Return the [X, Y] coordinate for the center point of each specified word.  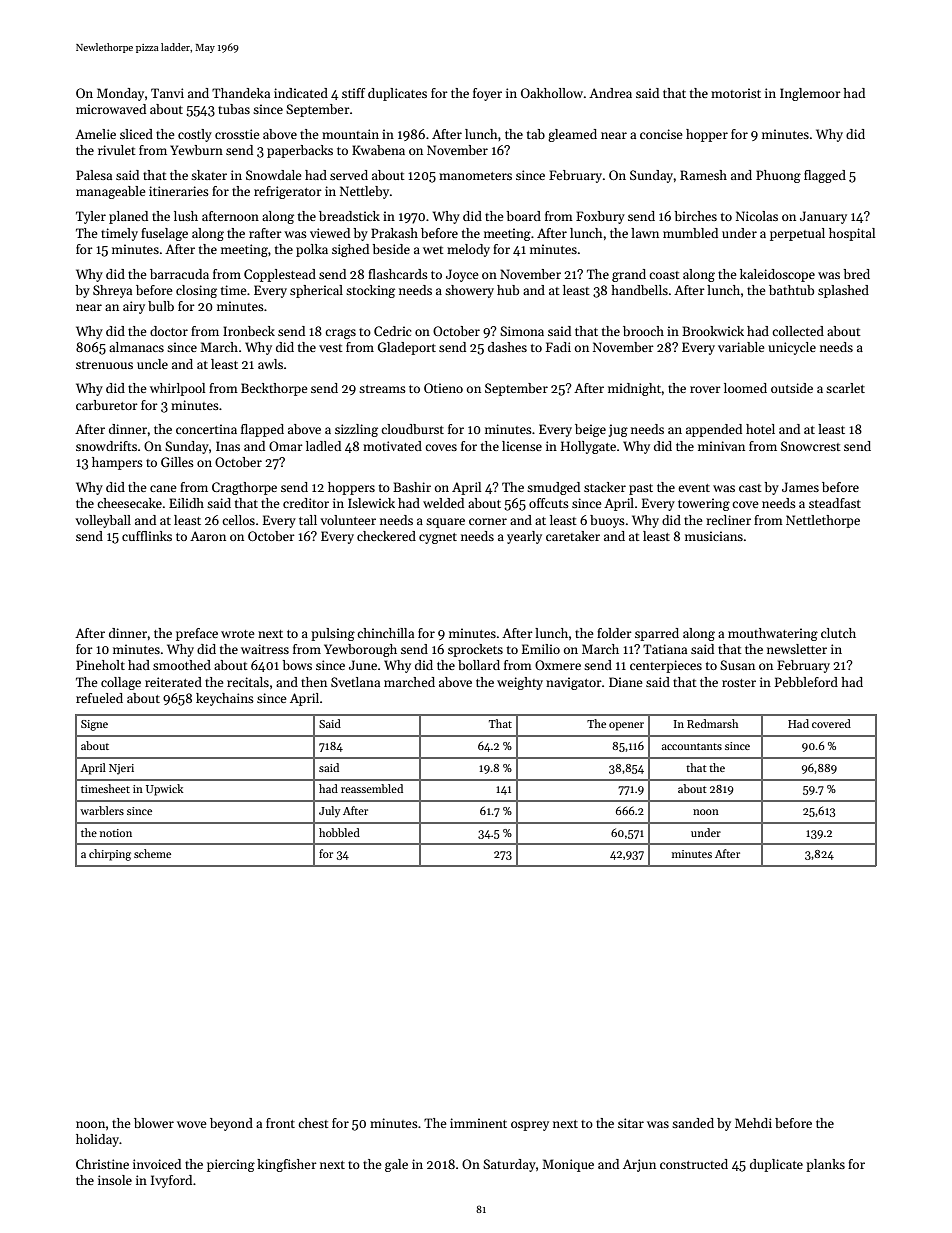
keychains [225, 699]
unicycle [792, 348]
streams [382, 389]
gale [396, 1165]
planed [128, 217]
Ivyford [171, 1181]
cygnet [438, 538]
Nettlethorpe [823, 521]
